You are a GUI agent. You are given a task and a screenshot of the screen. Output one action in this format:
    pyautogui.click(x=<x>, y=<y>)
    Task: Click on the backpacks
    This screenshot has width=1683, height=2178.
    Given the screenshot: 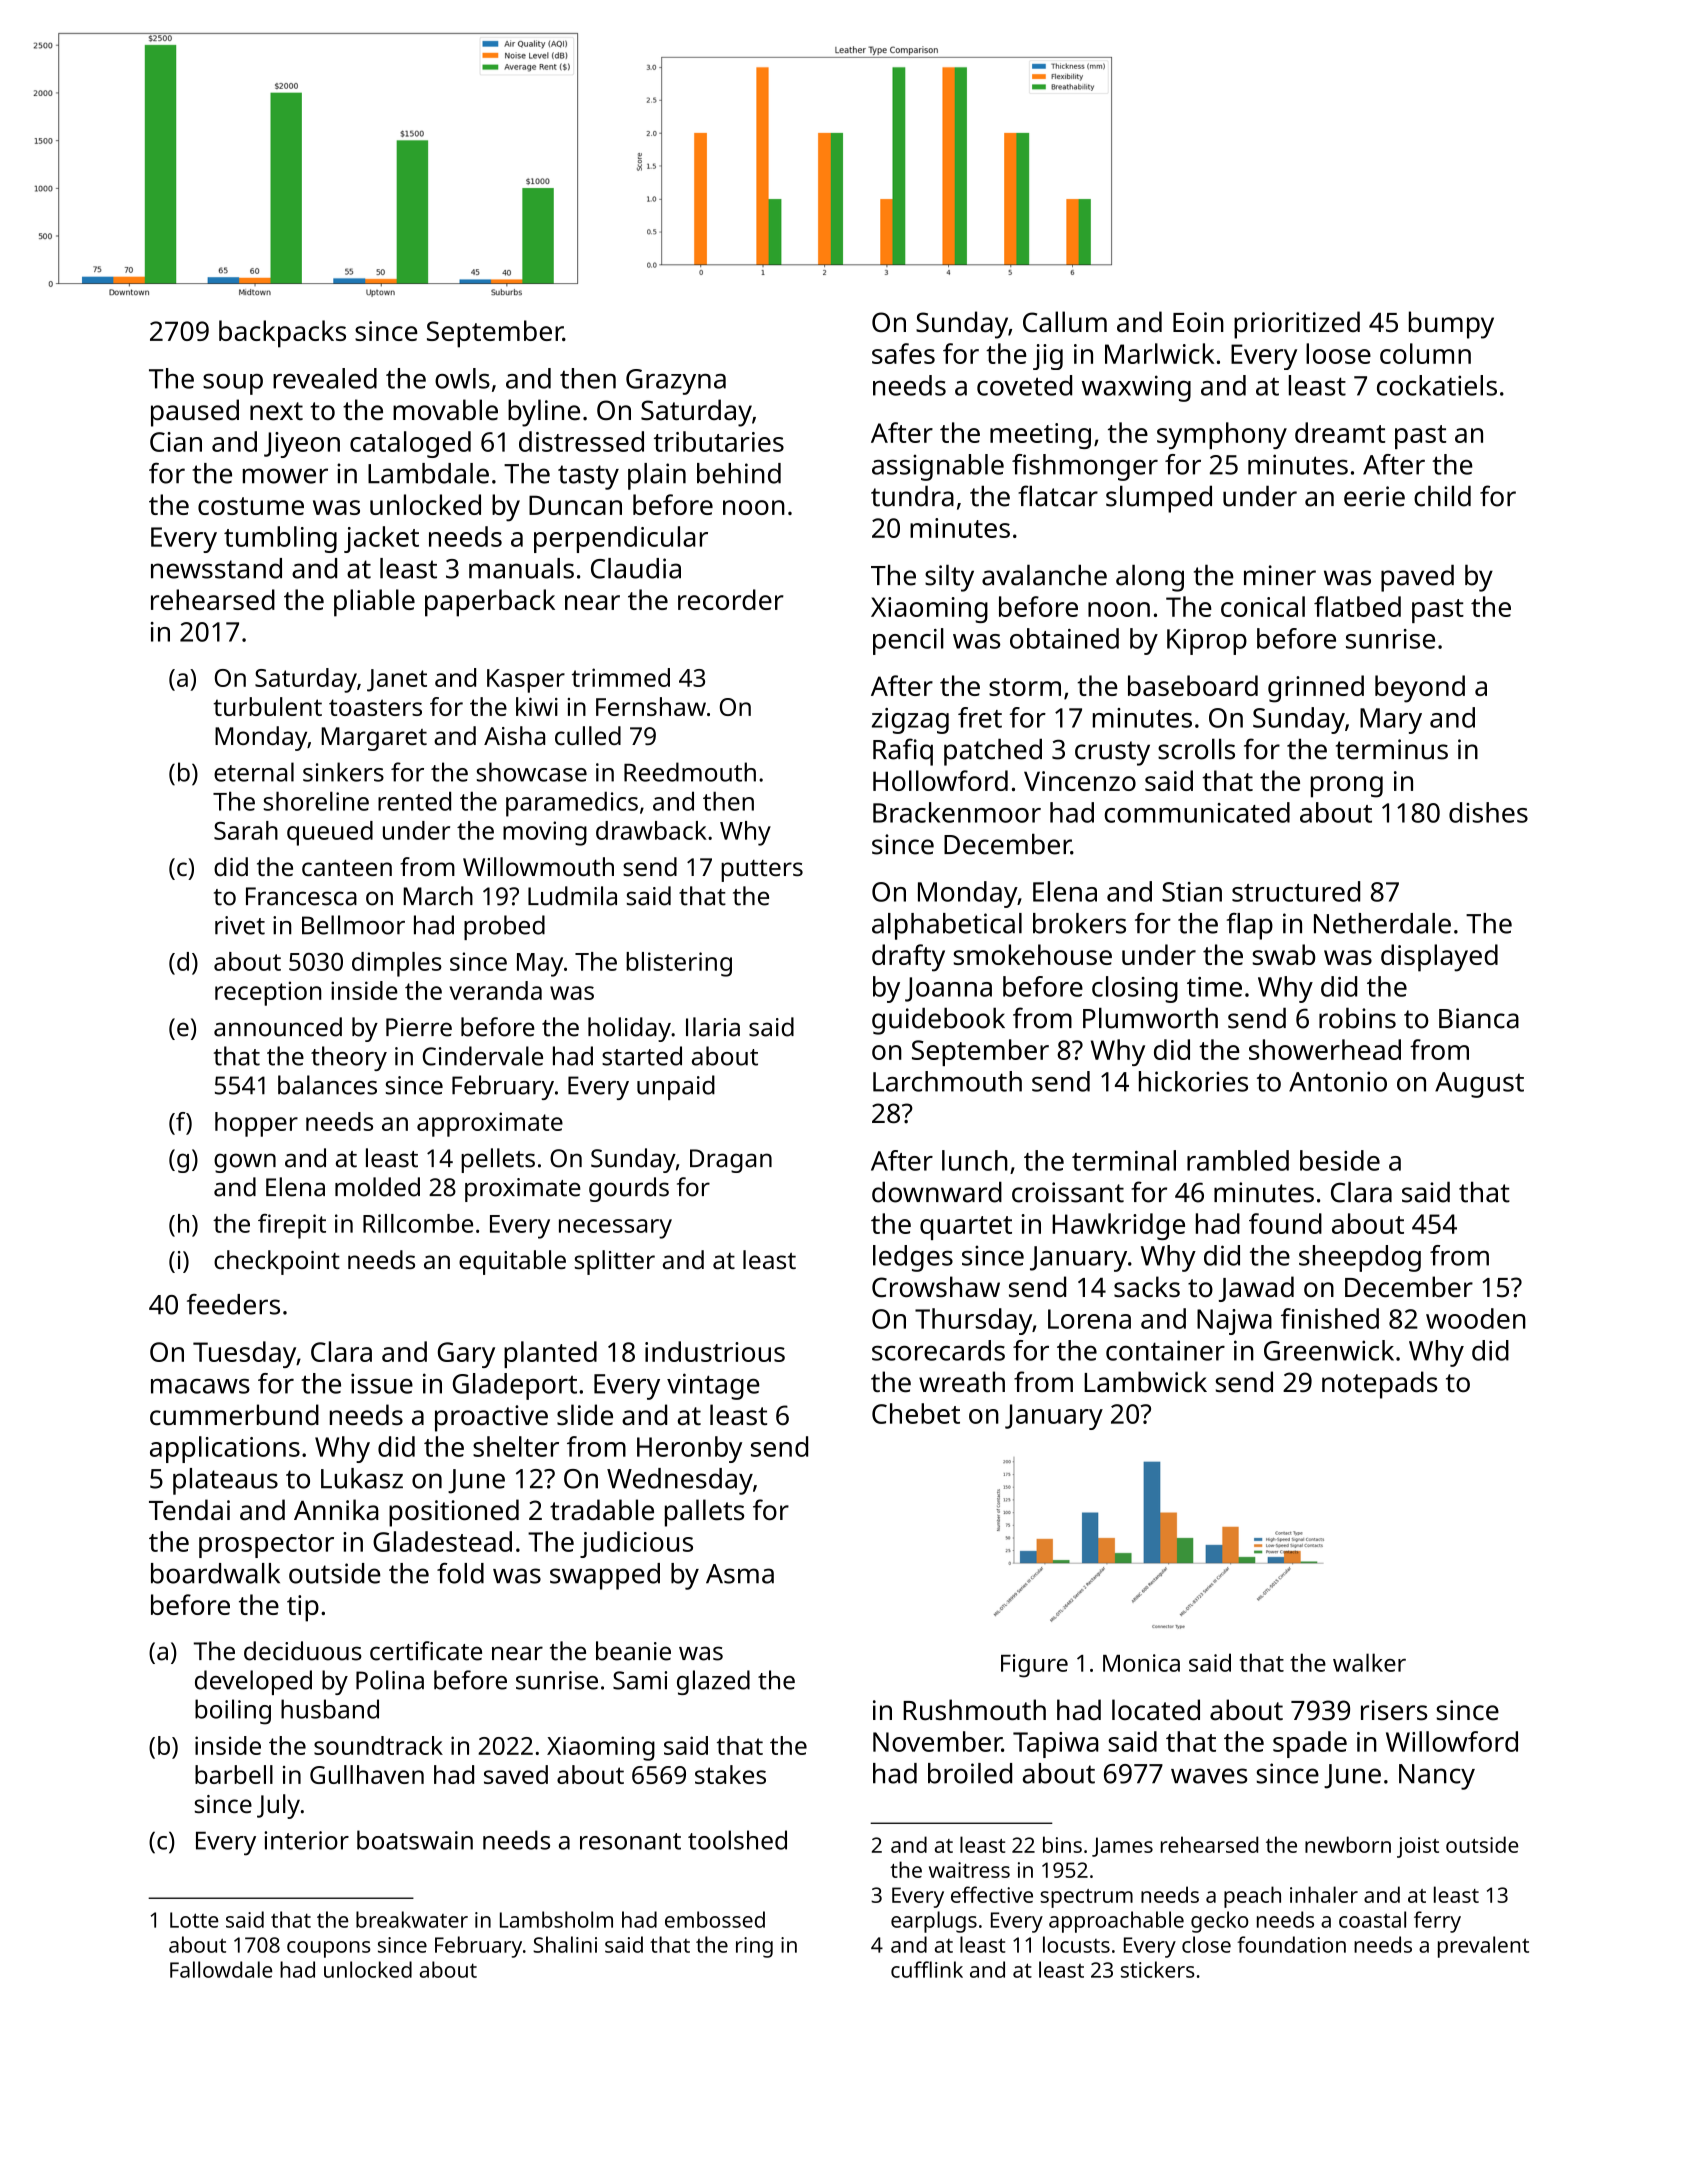 What is the action you would take?
    pyautogui.click(x=282, y=334)
